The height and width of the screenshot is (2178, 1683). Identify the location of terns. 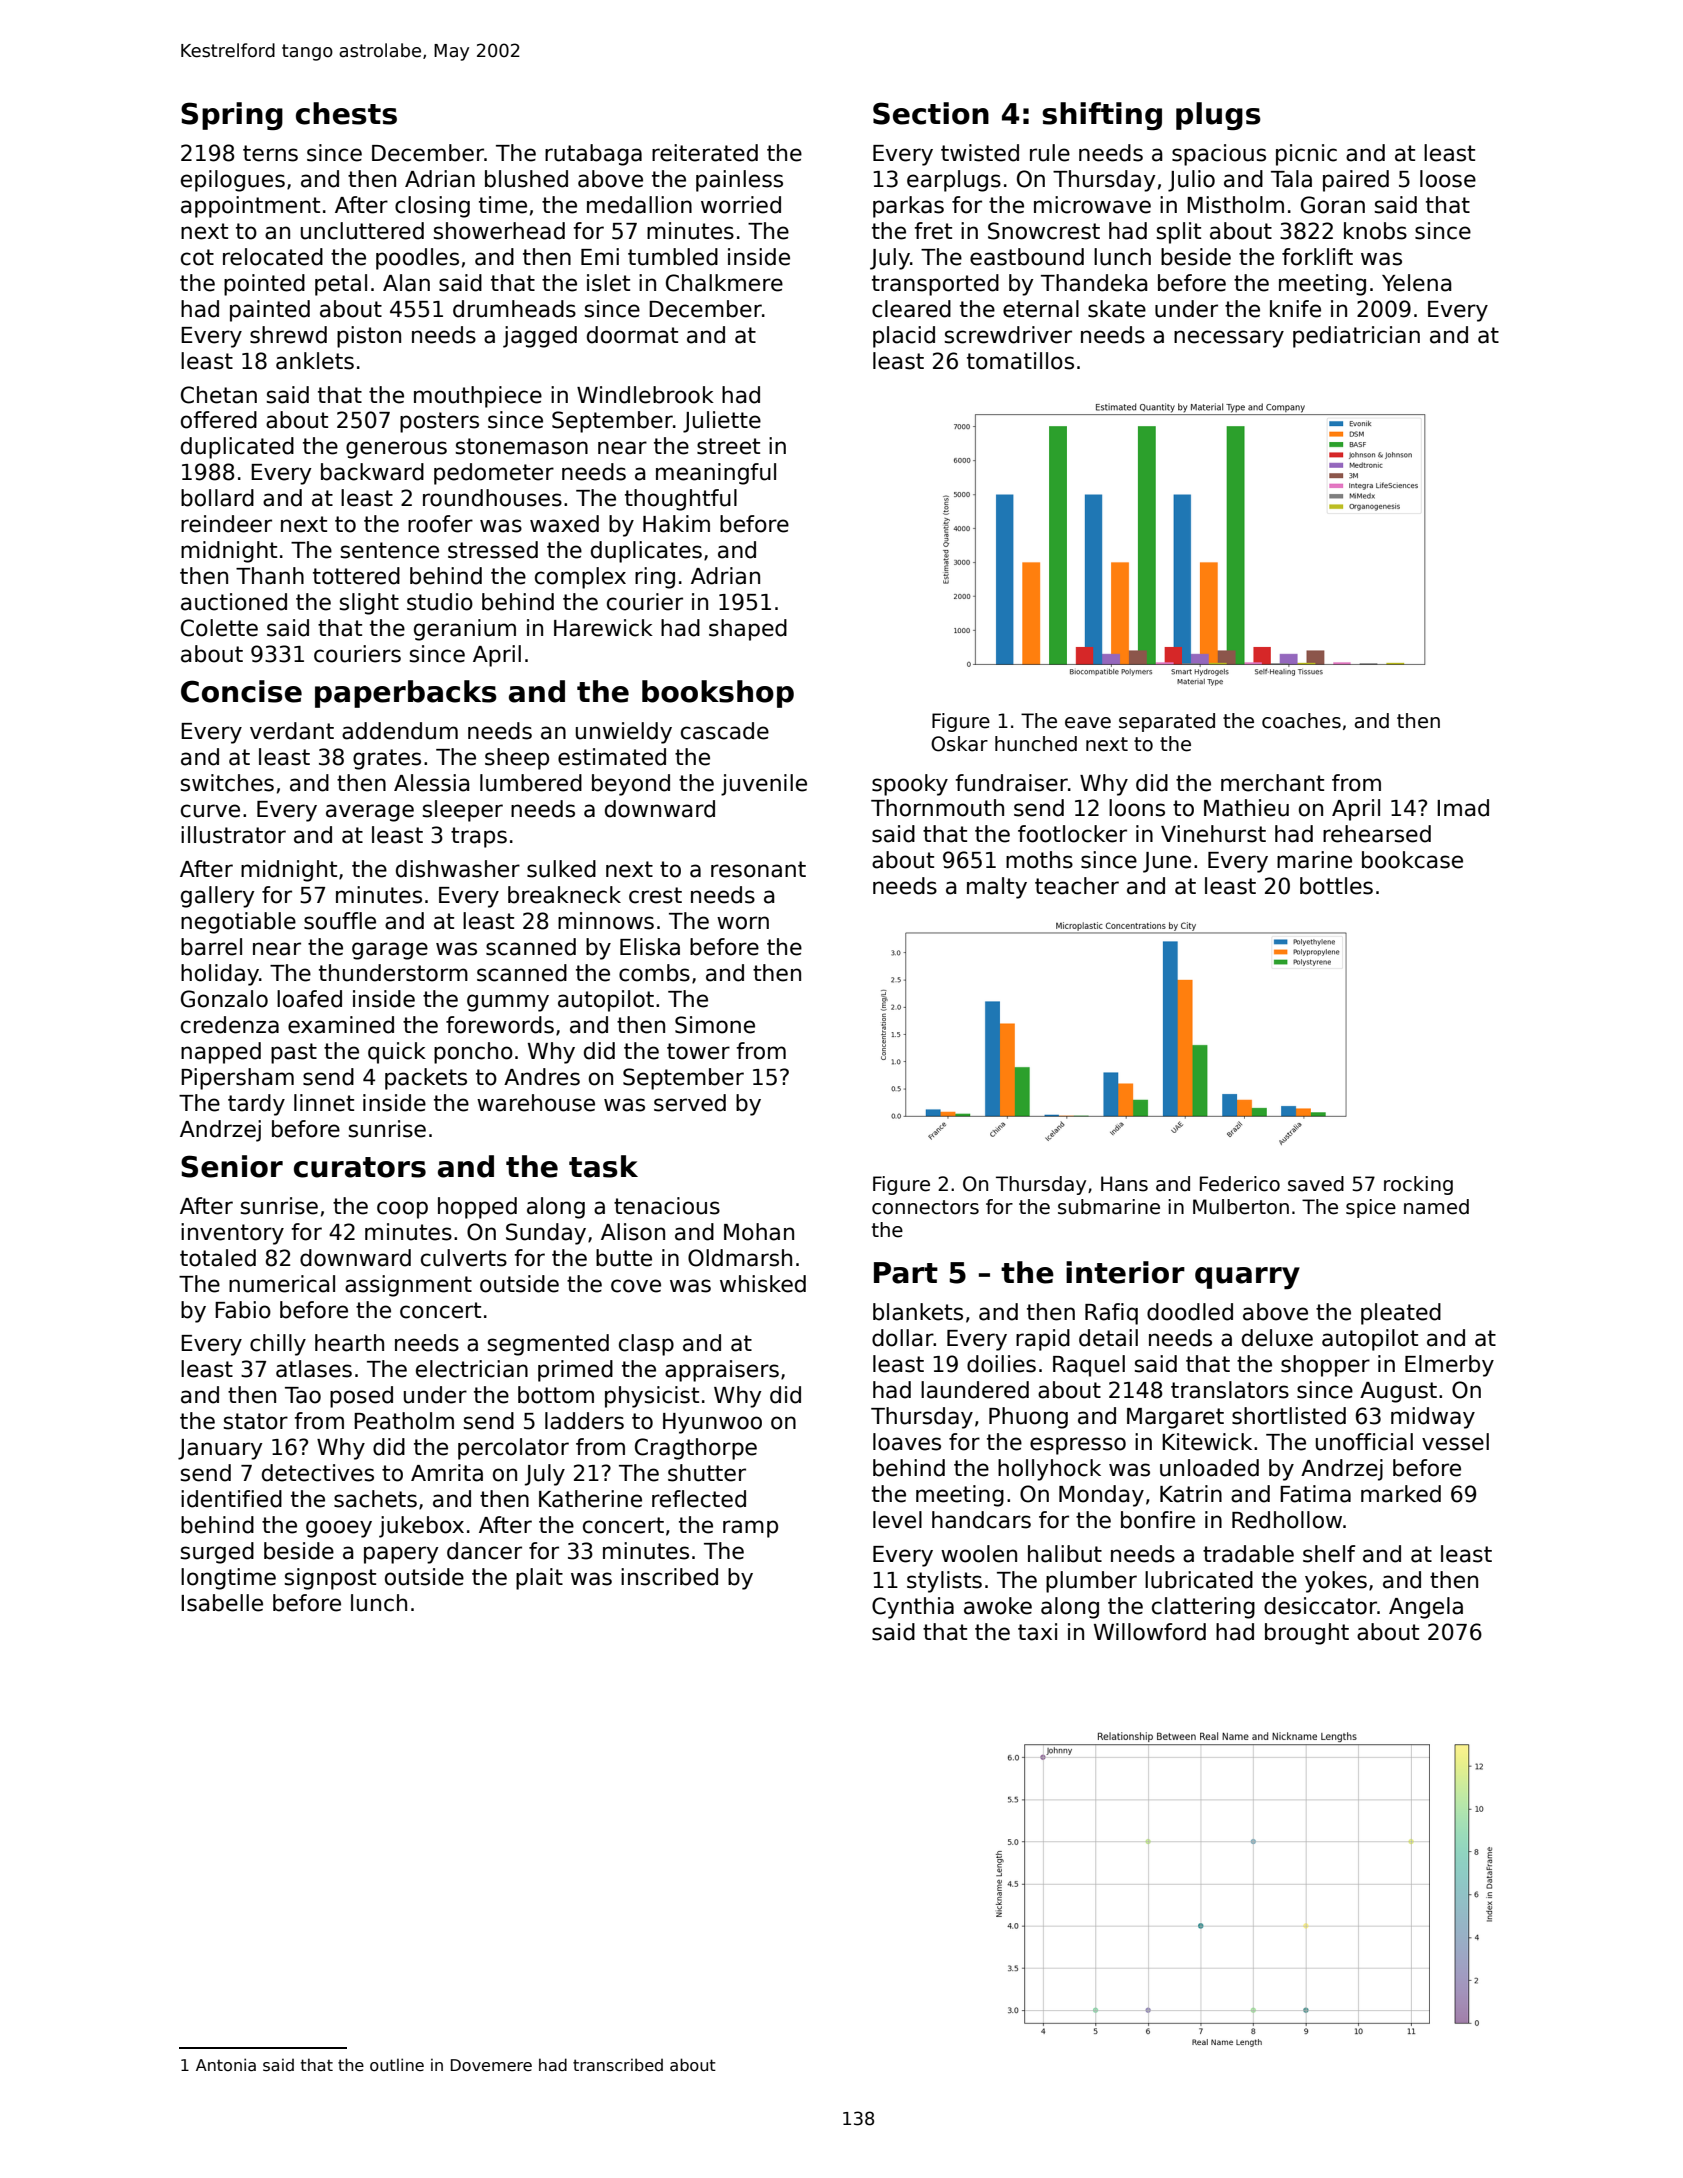
(270, 153).
